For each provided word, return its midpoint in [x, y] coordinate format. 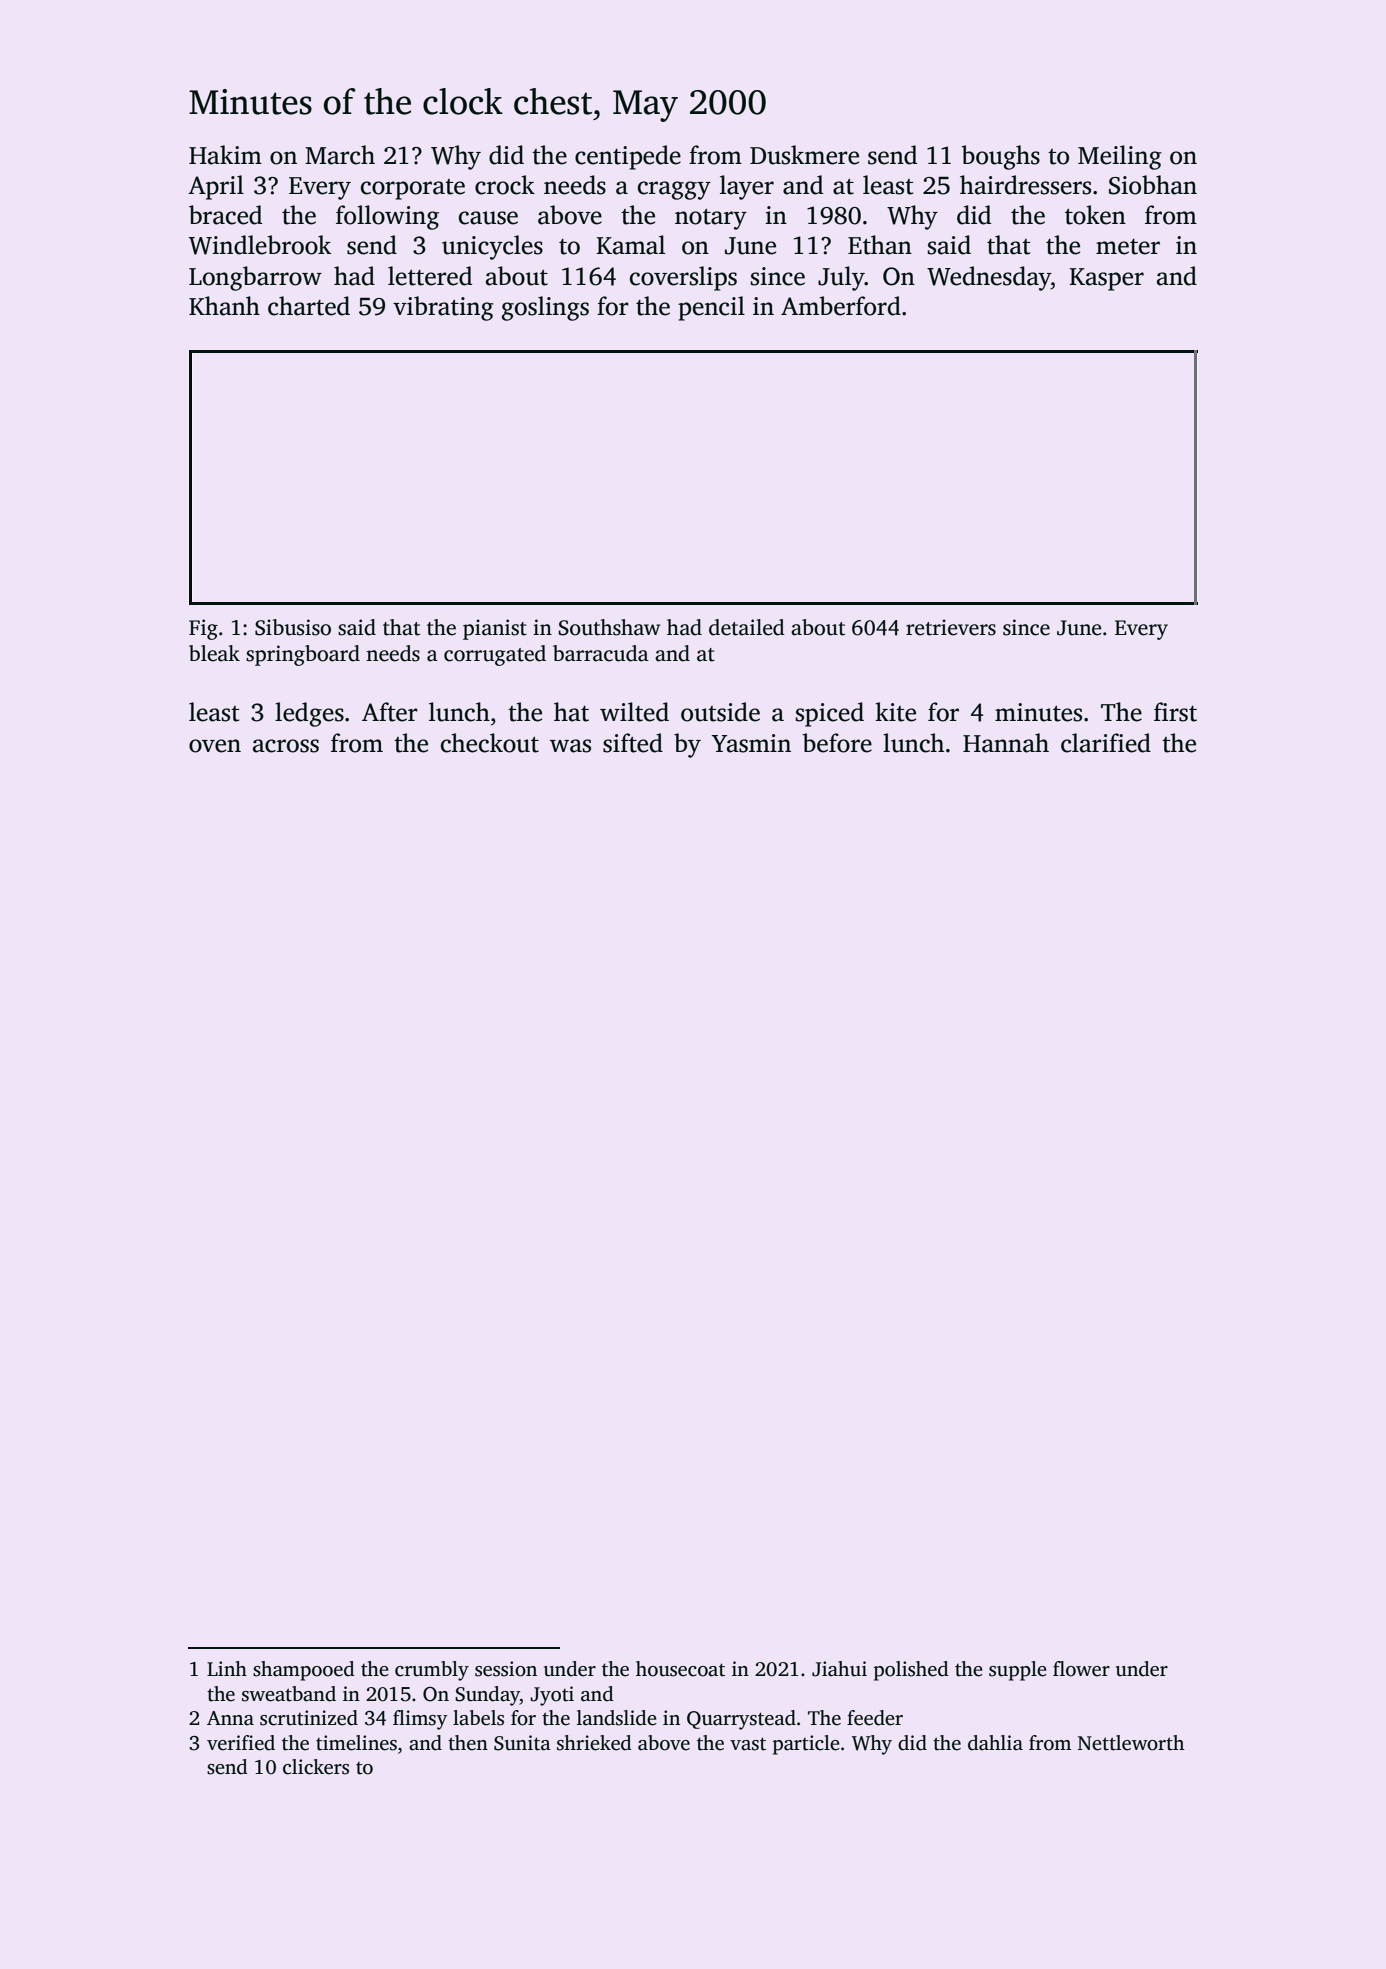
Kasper [1106, 279]
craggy [674, 190]
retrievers [951, 627]
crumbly [432, 1671]
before [837, 743]
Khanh [224, 306]
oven [215, 746]
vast [748, 1744]
